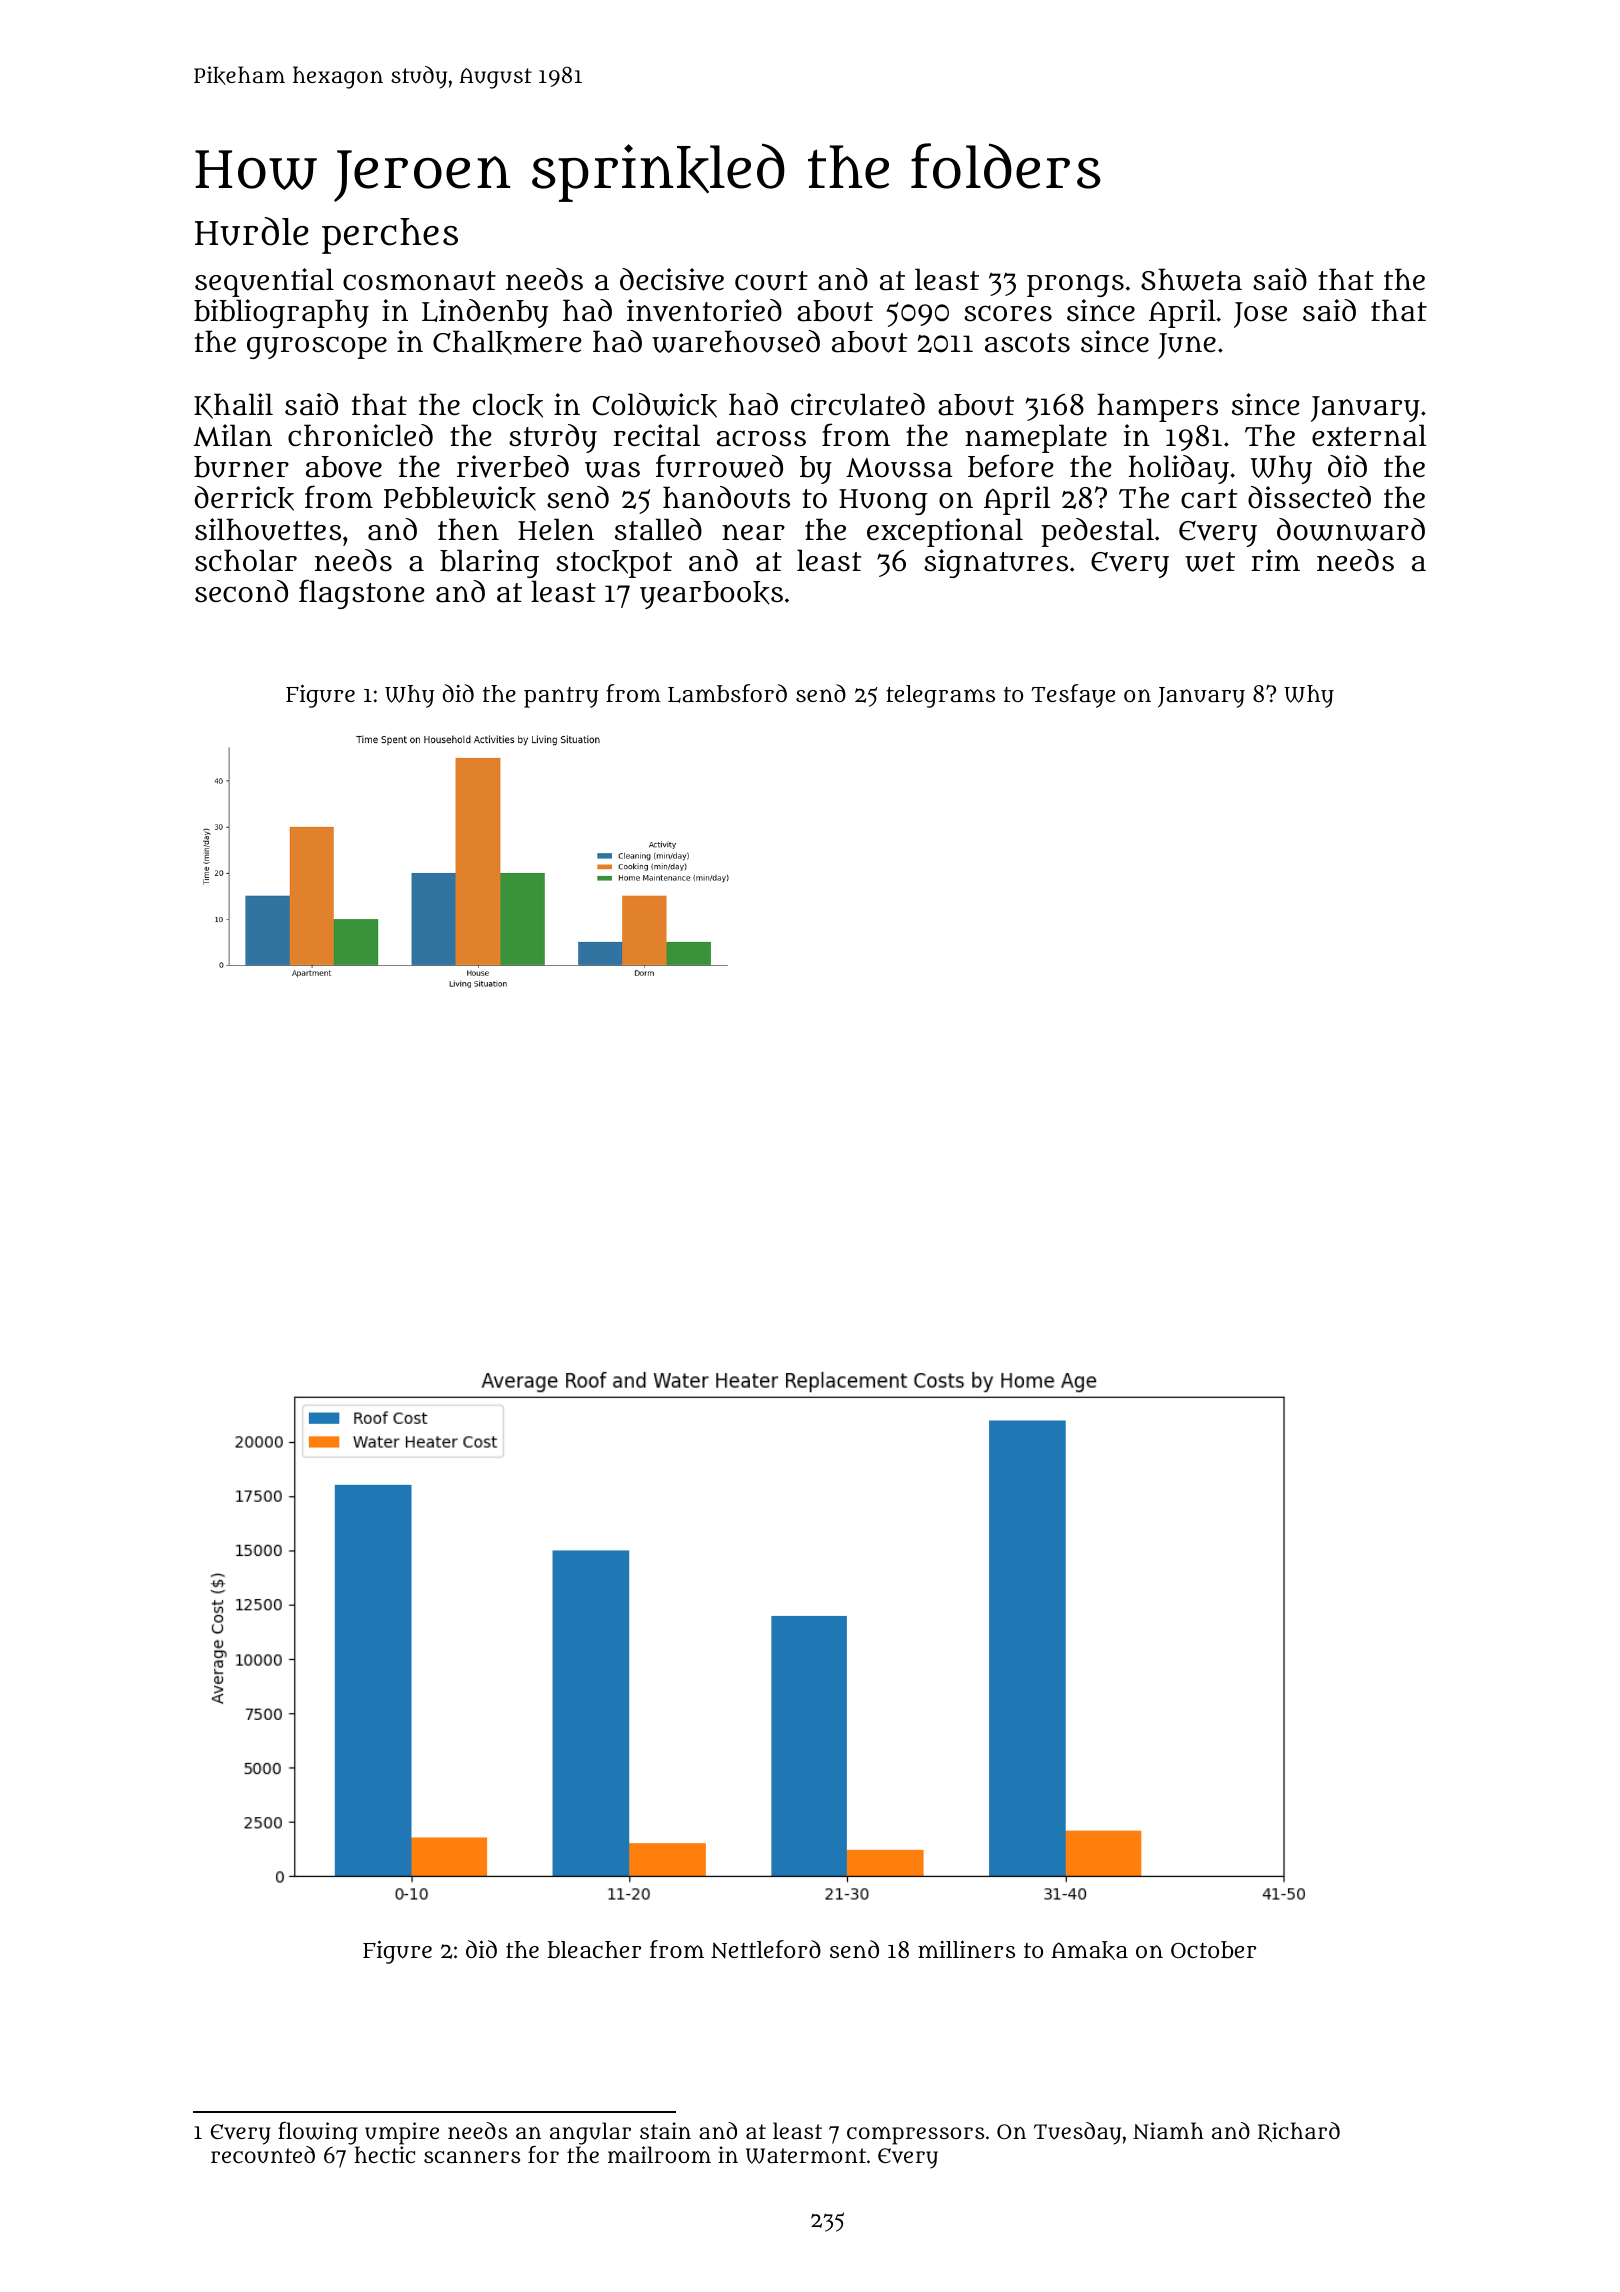 Image resolution: width=1620 pixels, height=2292 pixels. Describe the element at coordinates (761, 438) in the image. I see `across` at that location.
